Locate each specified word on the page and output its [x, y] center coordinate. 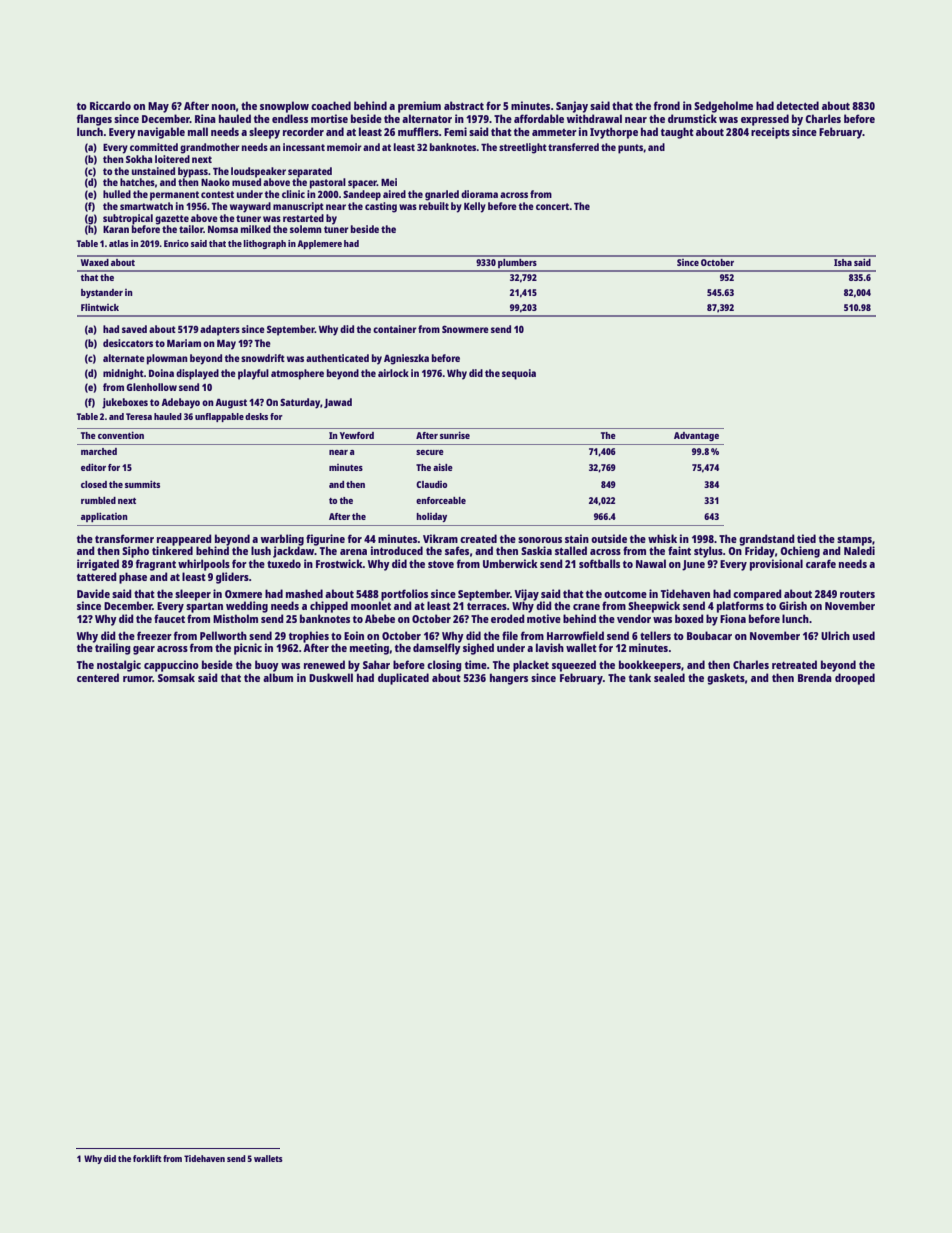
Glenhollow [151, 387]
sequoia [519, 374]
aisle [443, 467]
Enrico [176, 243]
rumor [138, 679]
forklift [147, 1158]
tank [640, 677]
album [278, 677]
